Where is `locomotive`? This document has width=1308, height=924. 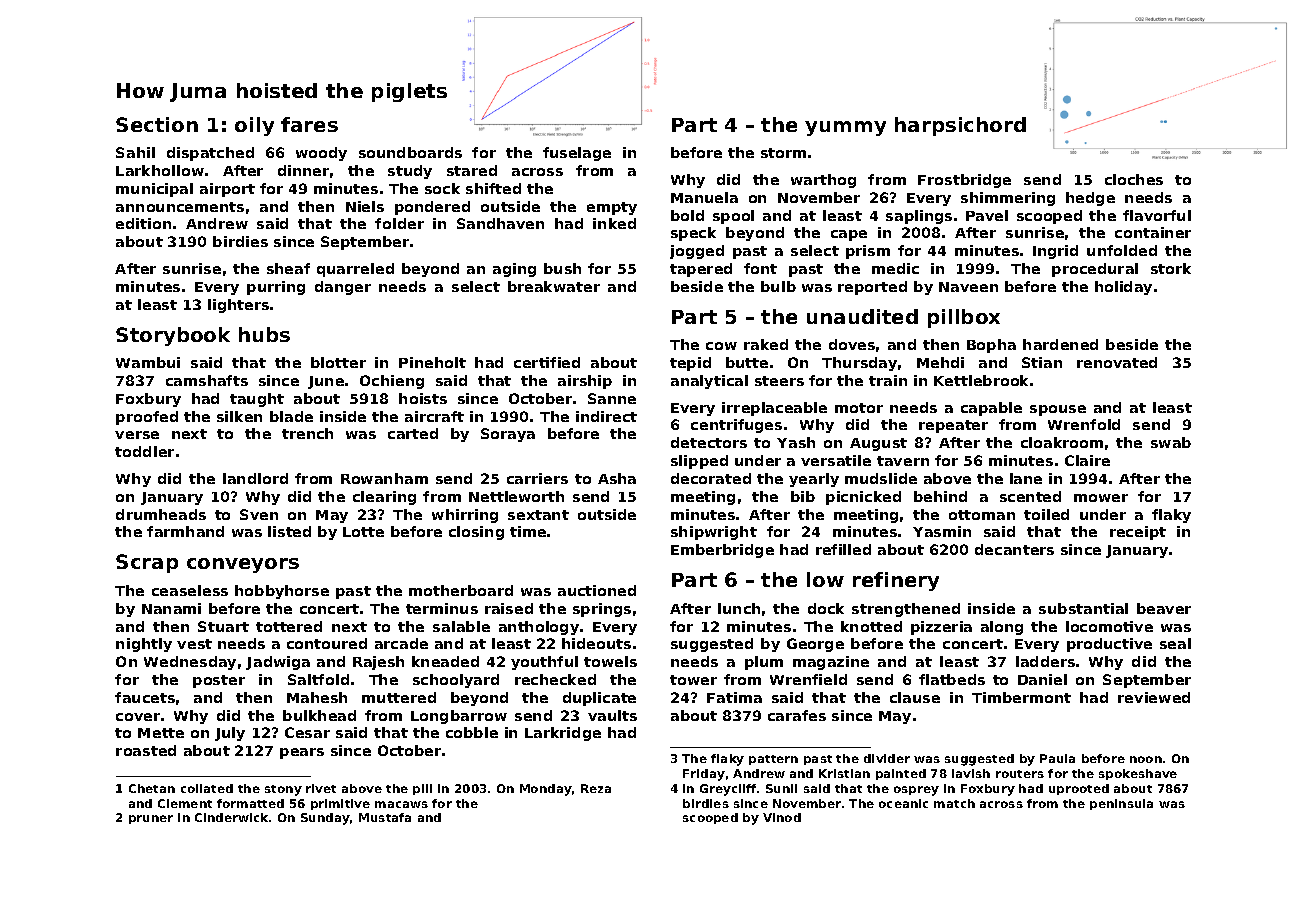
locomotive is located at coordinates (1109, 626).
